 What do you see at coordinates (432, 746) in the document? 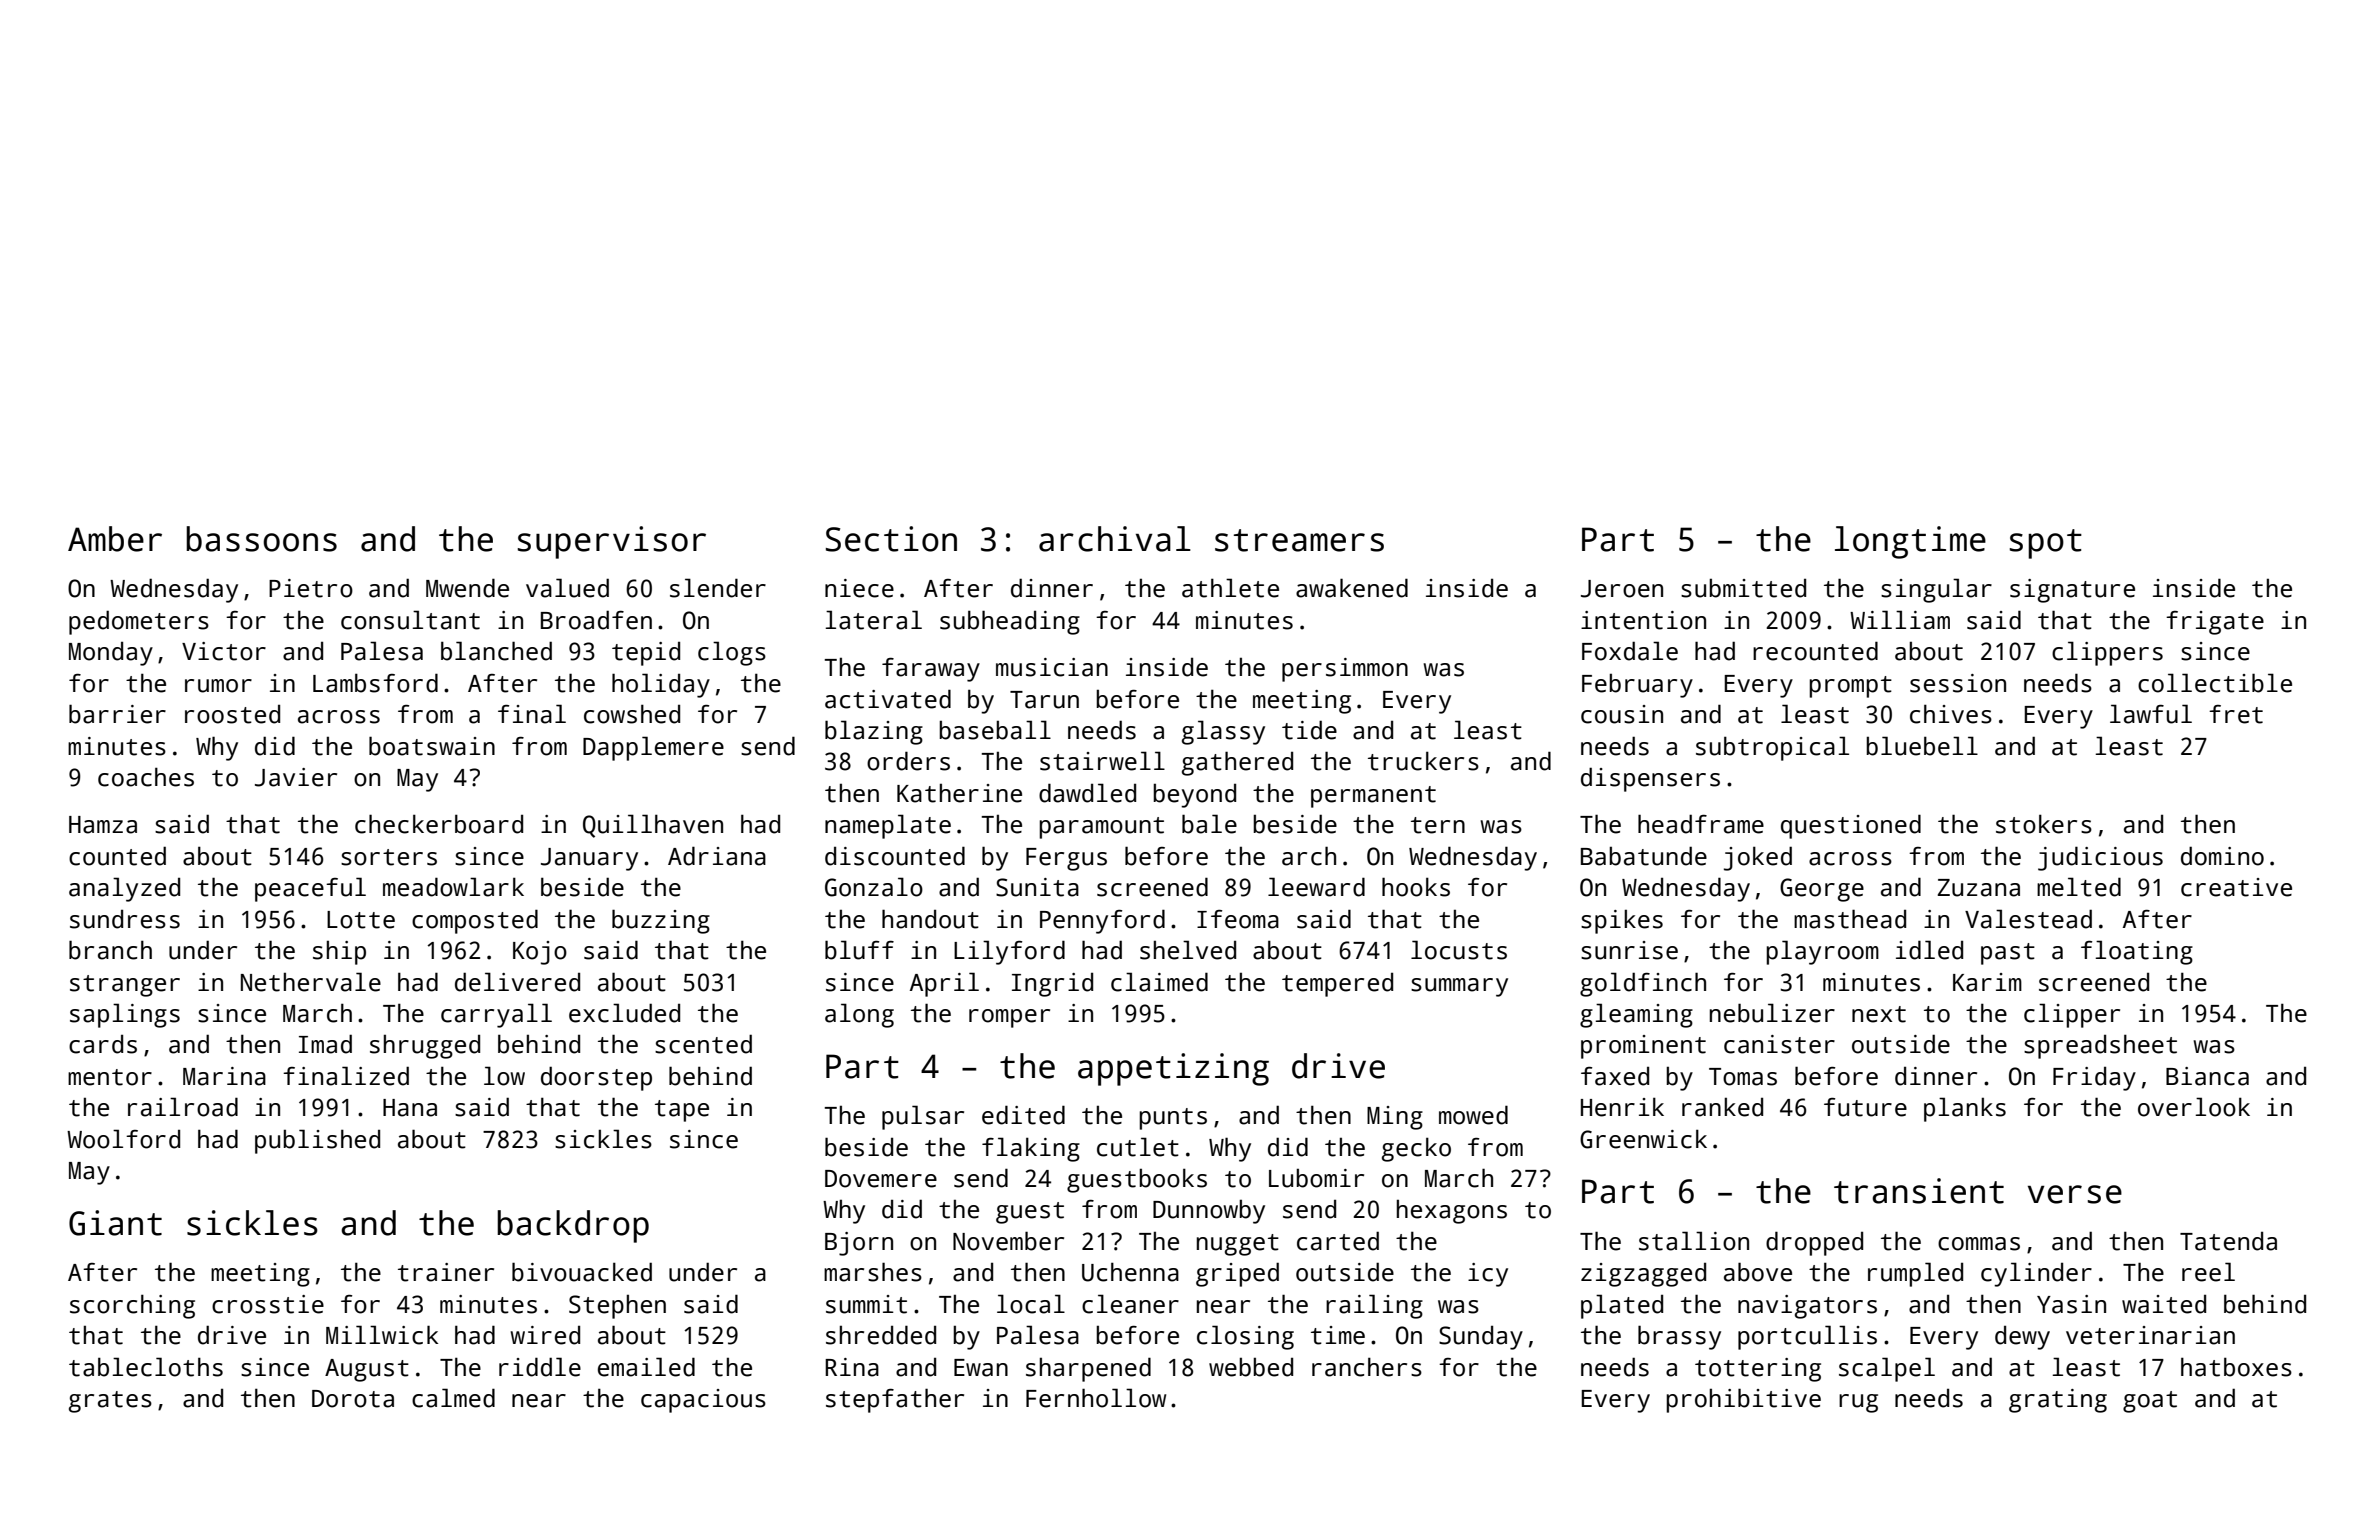
I see `boatswain` at bounding box center [432, 746].
